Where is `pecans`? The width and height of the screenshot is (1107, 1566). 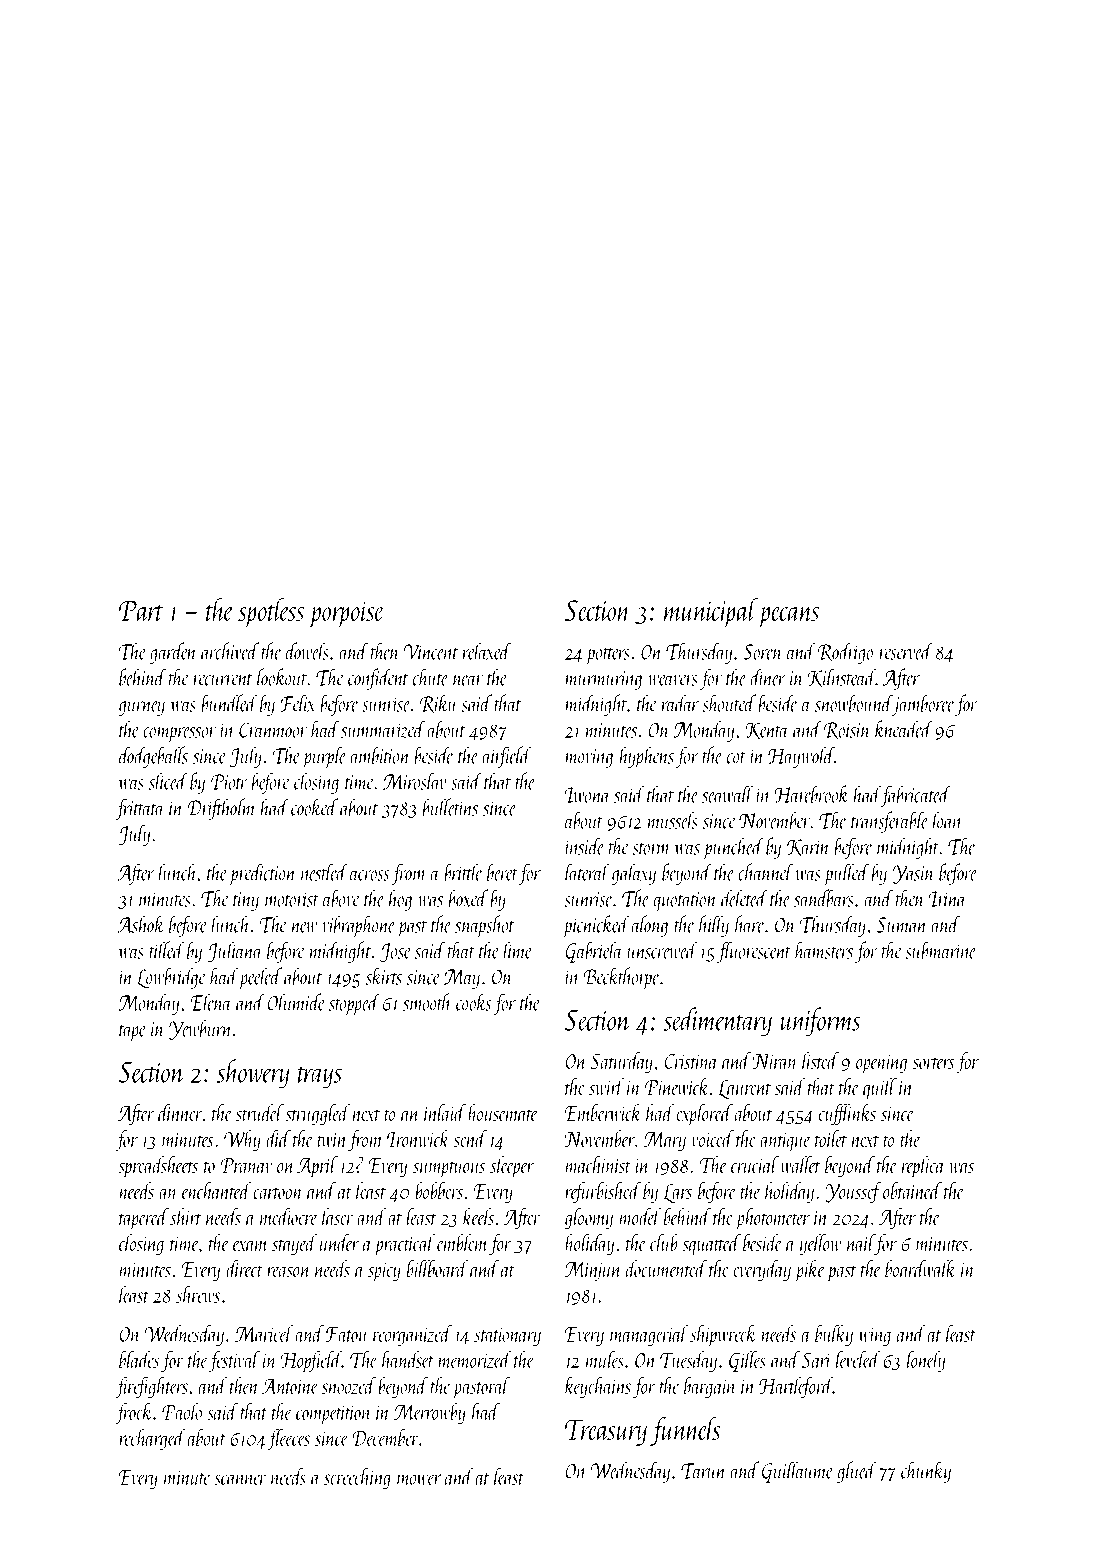
pecans is located at coordinates (788, 617).
